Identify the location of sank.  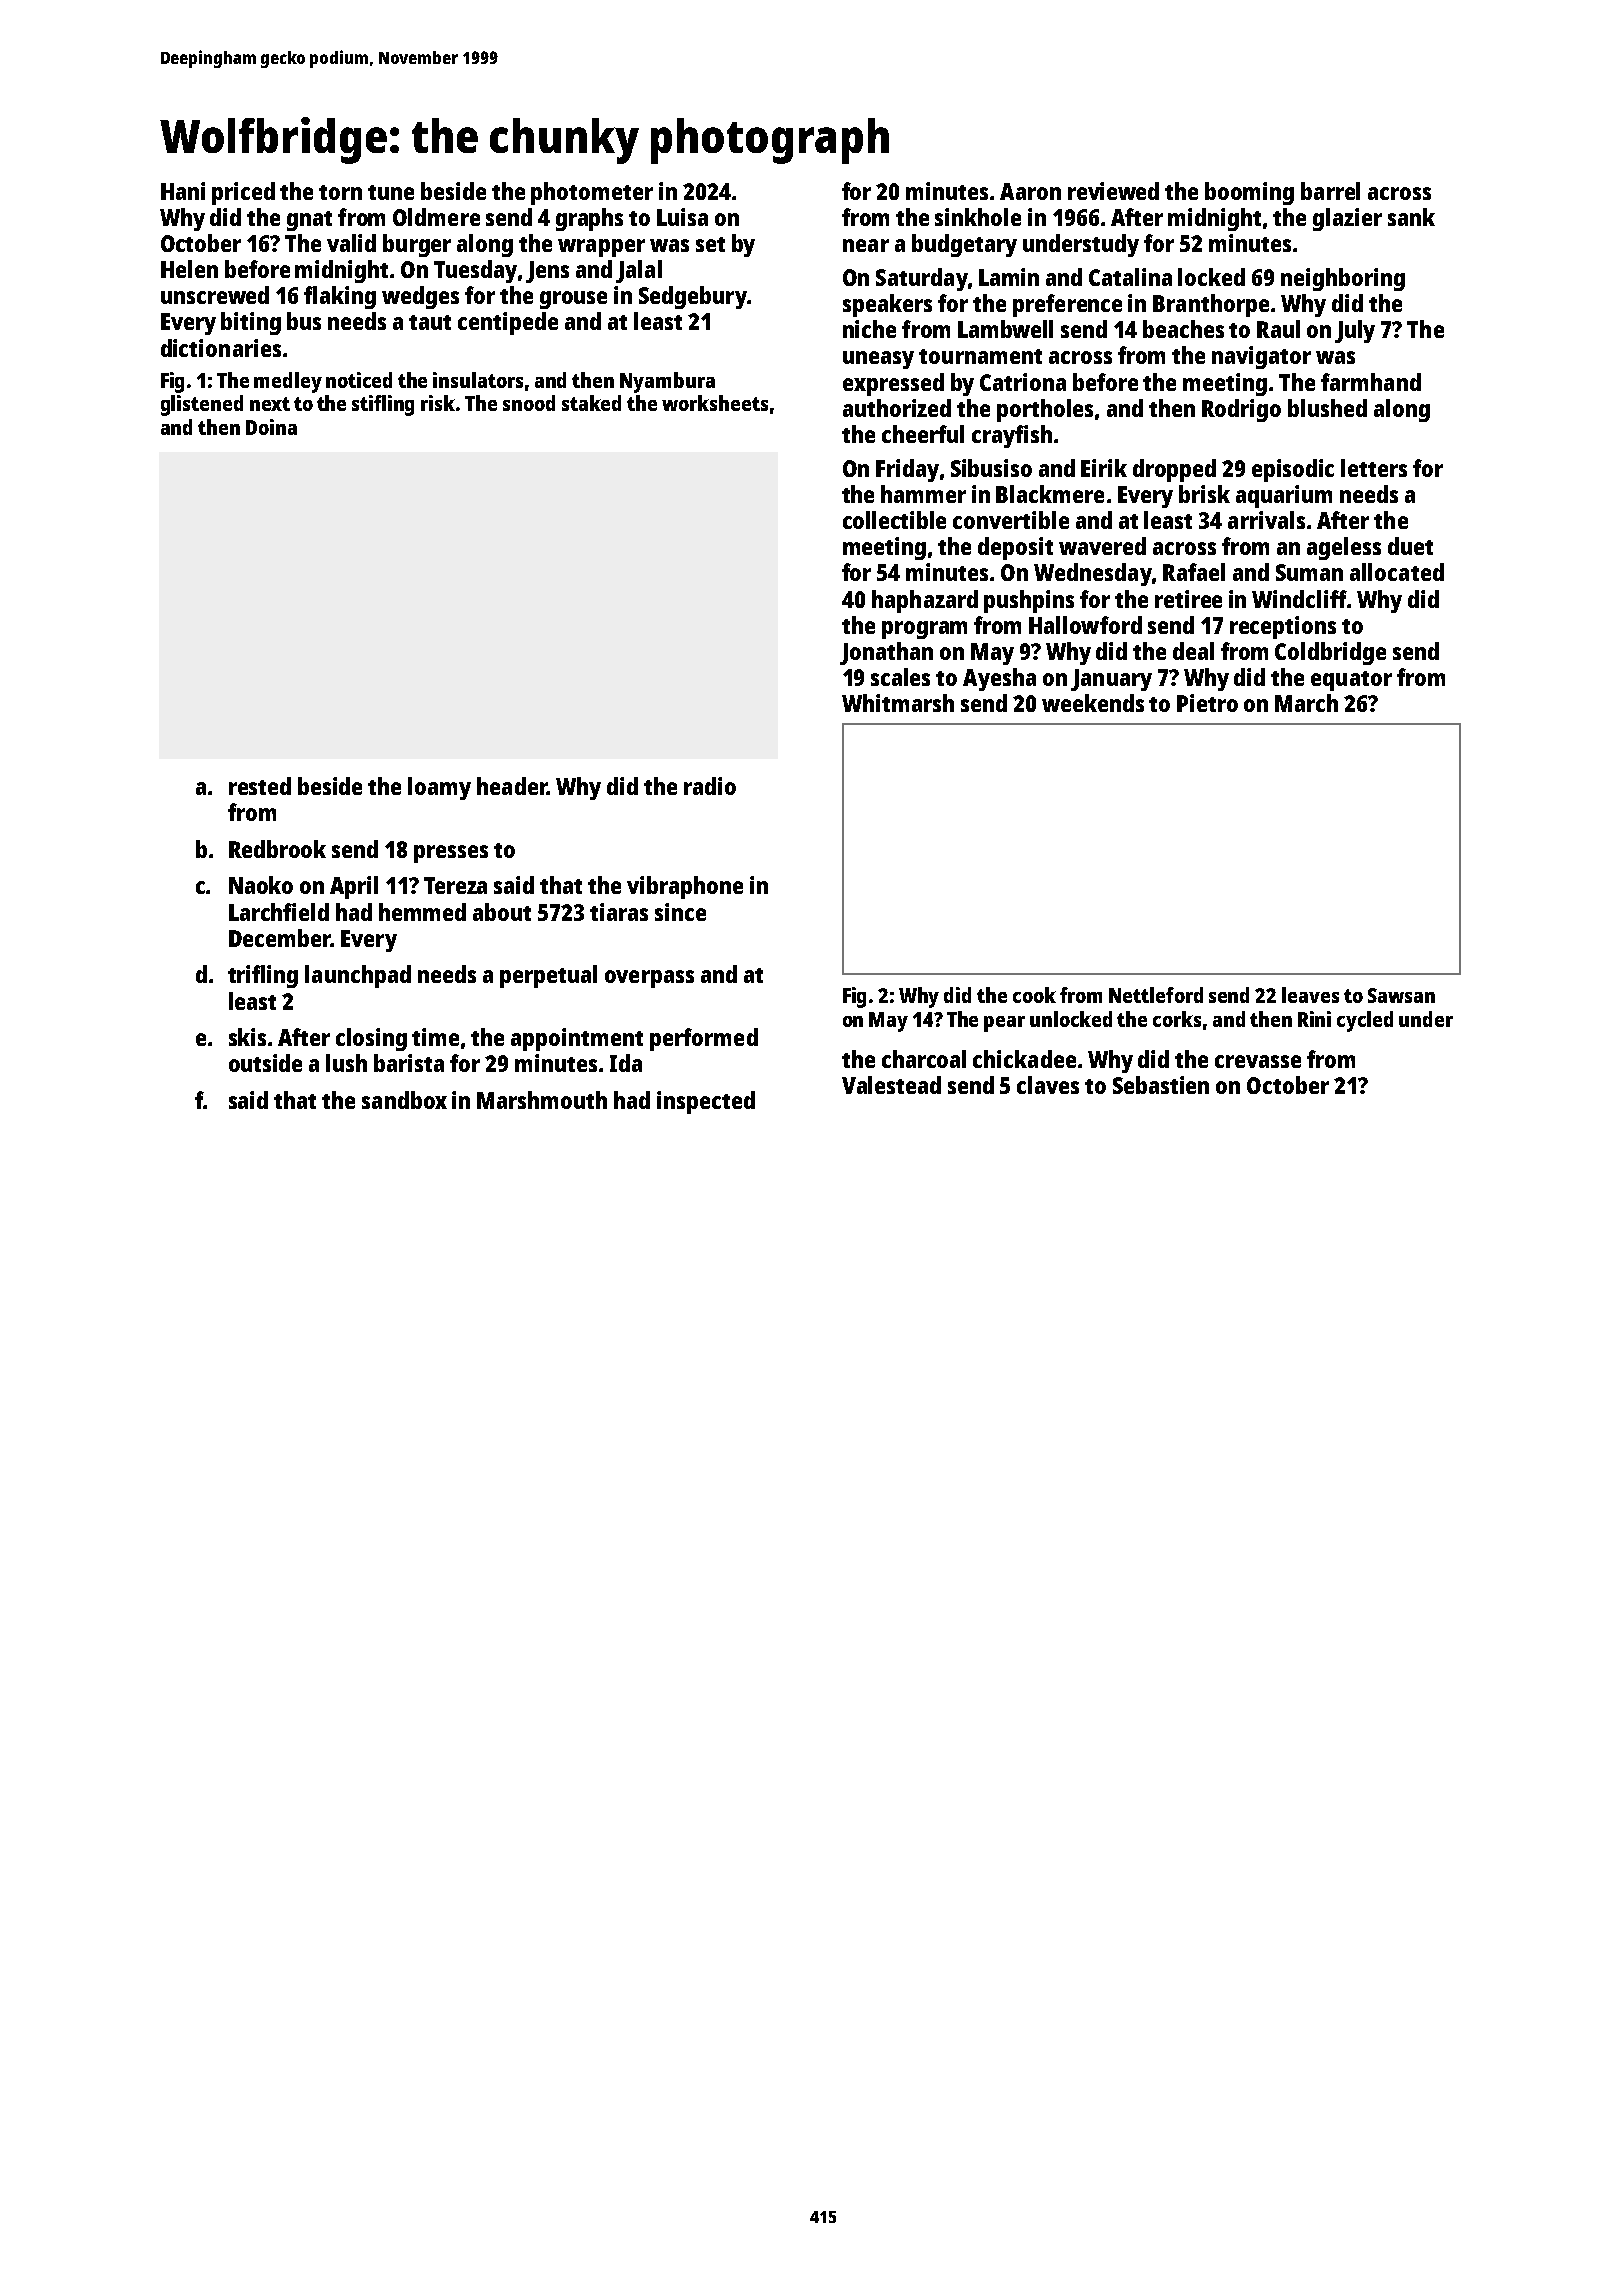
(1411, 217).
